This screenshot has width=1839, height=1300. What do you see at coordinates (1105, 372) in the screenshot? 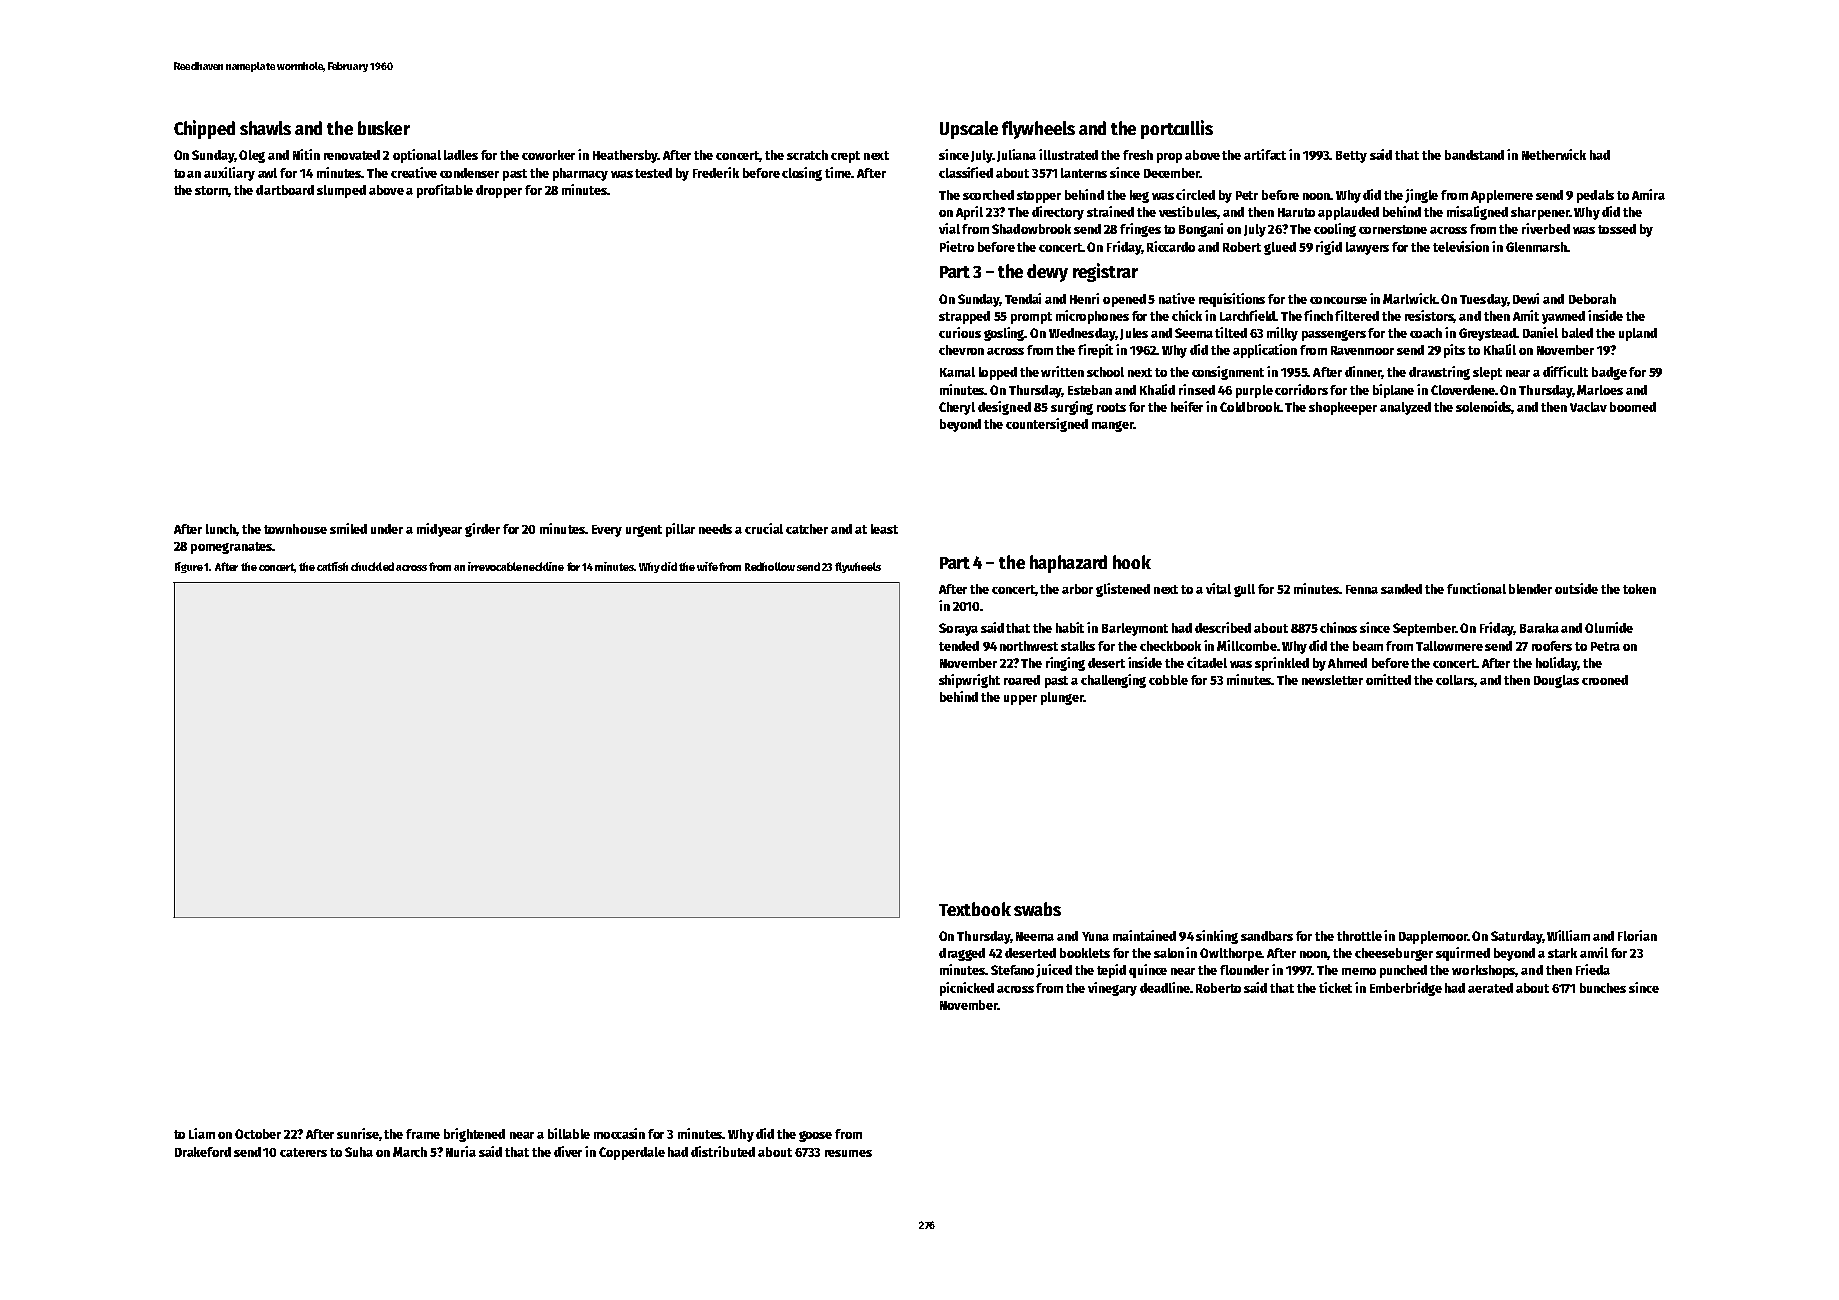
I see `school` at bounding box center [1105, 372].
